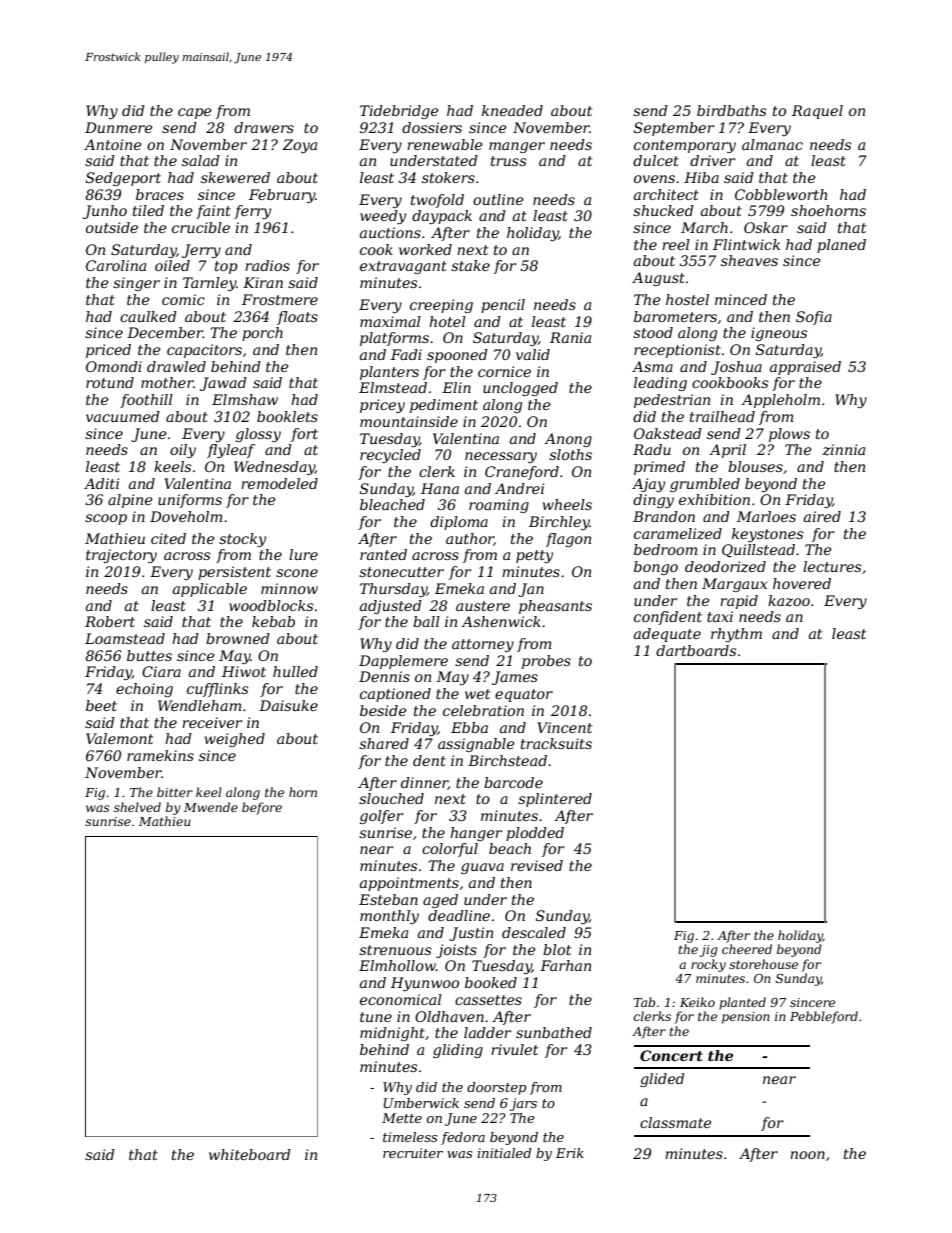 This page has width=952, height=1233. What do you see at coordinates (736, 635) in the page?
I see `rhythm` at bounding box center [736, 635].
